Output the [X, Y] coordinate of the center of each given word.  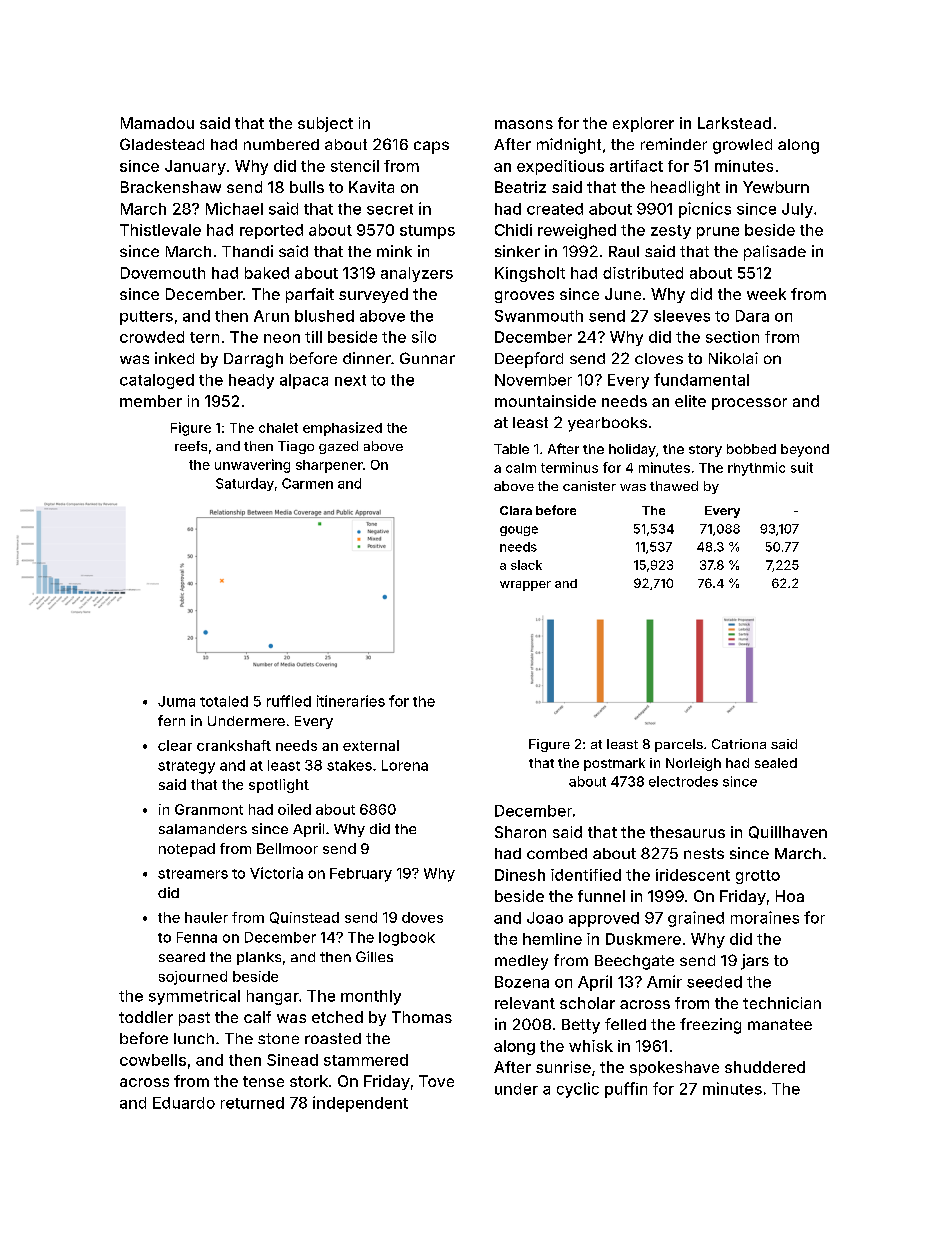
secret [390, 209]
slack [526, 565]
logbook [407, 939]
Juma [176, 701]
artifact [636, 166]
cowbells [153, 1060]
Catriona [739, 744]
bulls [307, 187]
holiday [632, 450]
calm [521, 468]
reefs [191, 446]
